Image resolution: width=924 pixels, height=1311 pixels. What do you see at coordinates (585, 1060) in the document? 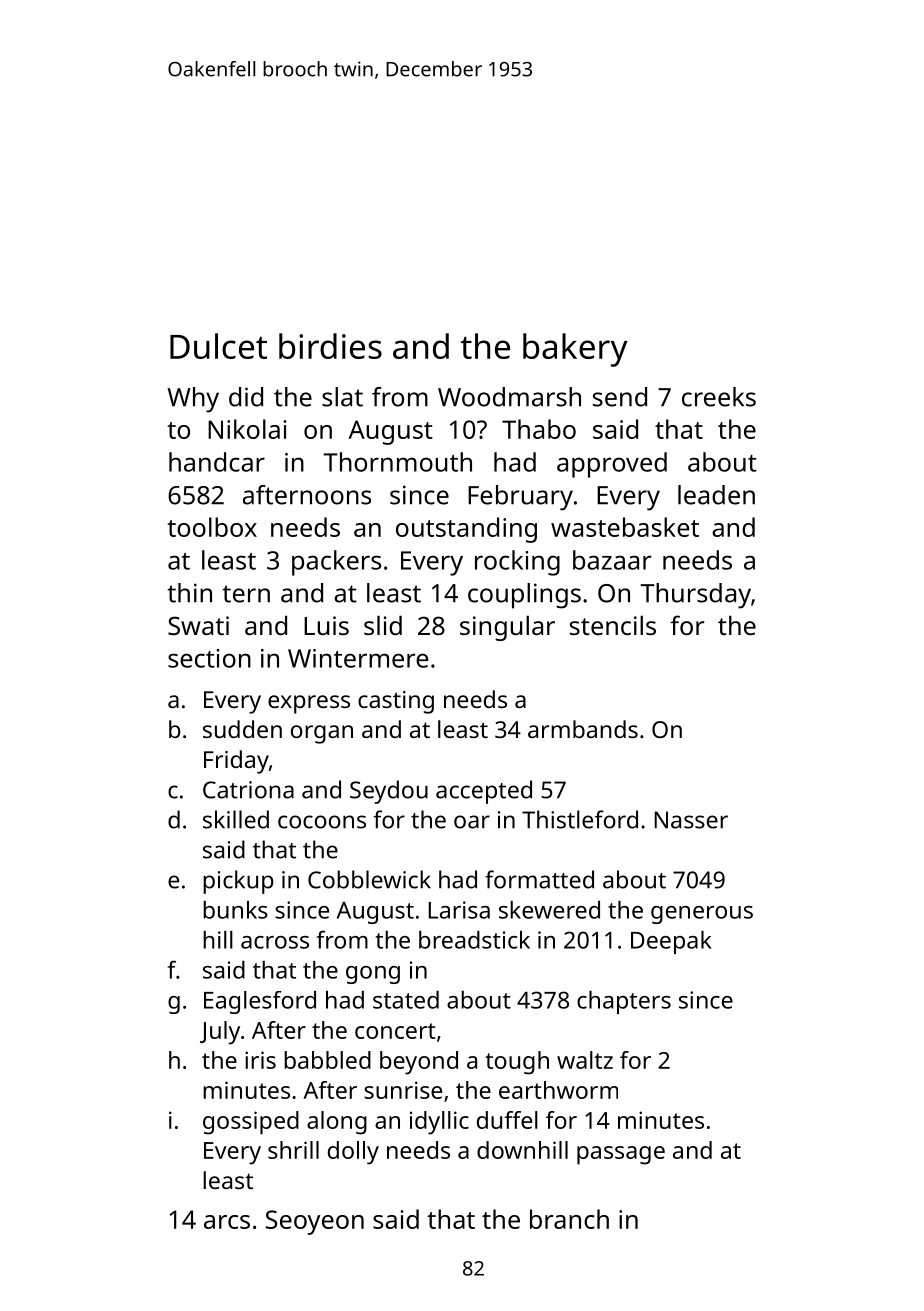
I see `waltz` at bounding box center [585, 1060].
